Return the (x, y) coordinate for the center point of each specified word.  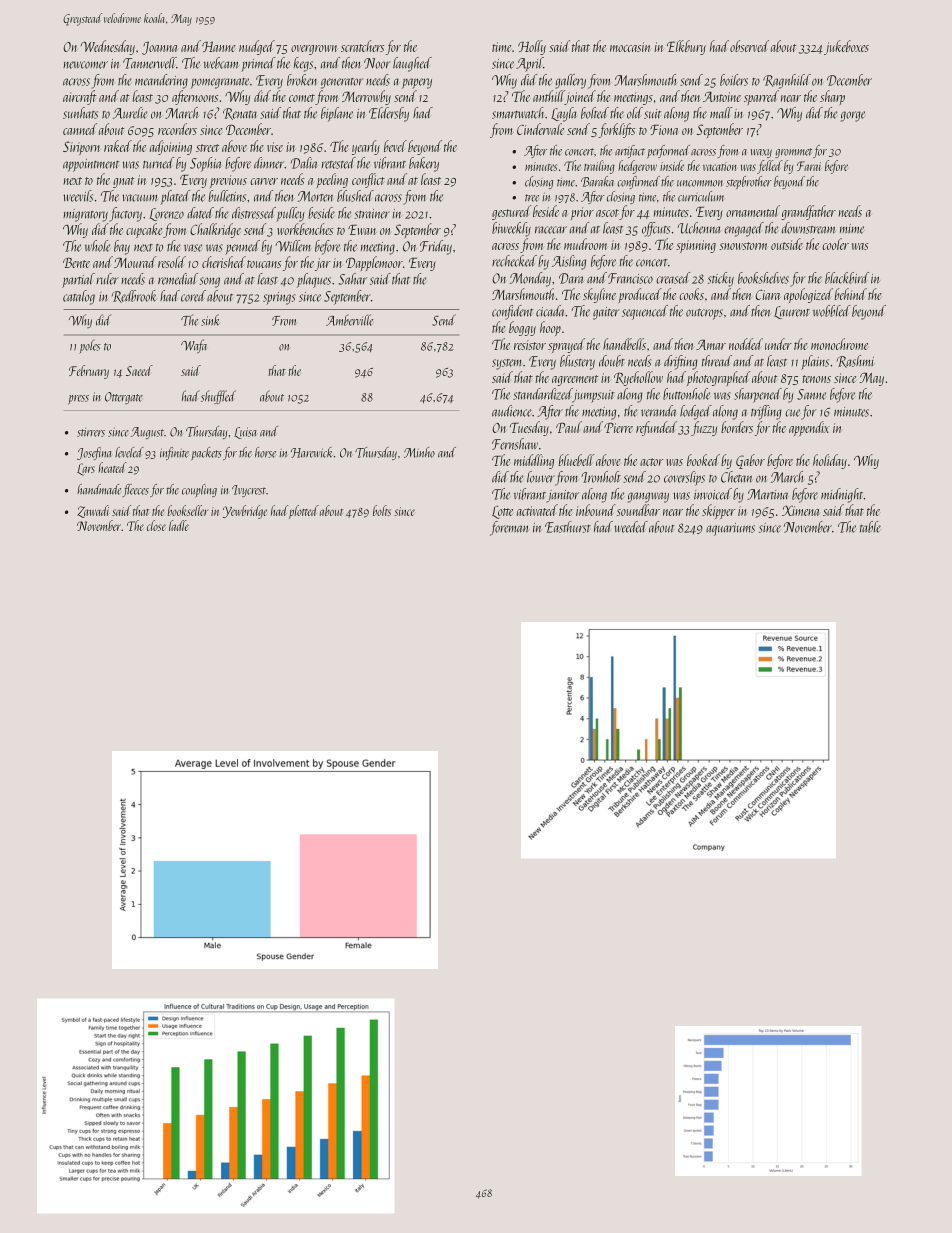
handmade (99, 489)
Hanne (219, 47)
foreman (509, 528)
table (870, 527)
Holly (532, 47)
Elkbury (686, 47)
